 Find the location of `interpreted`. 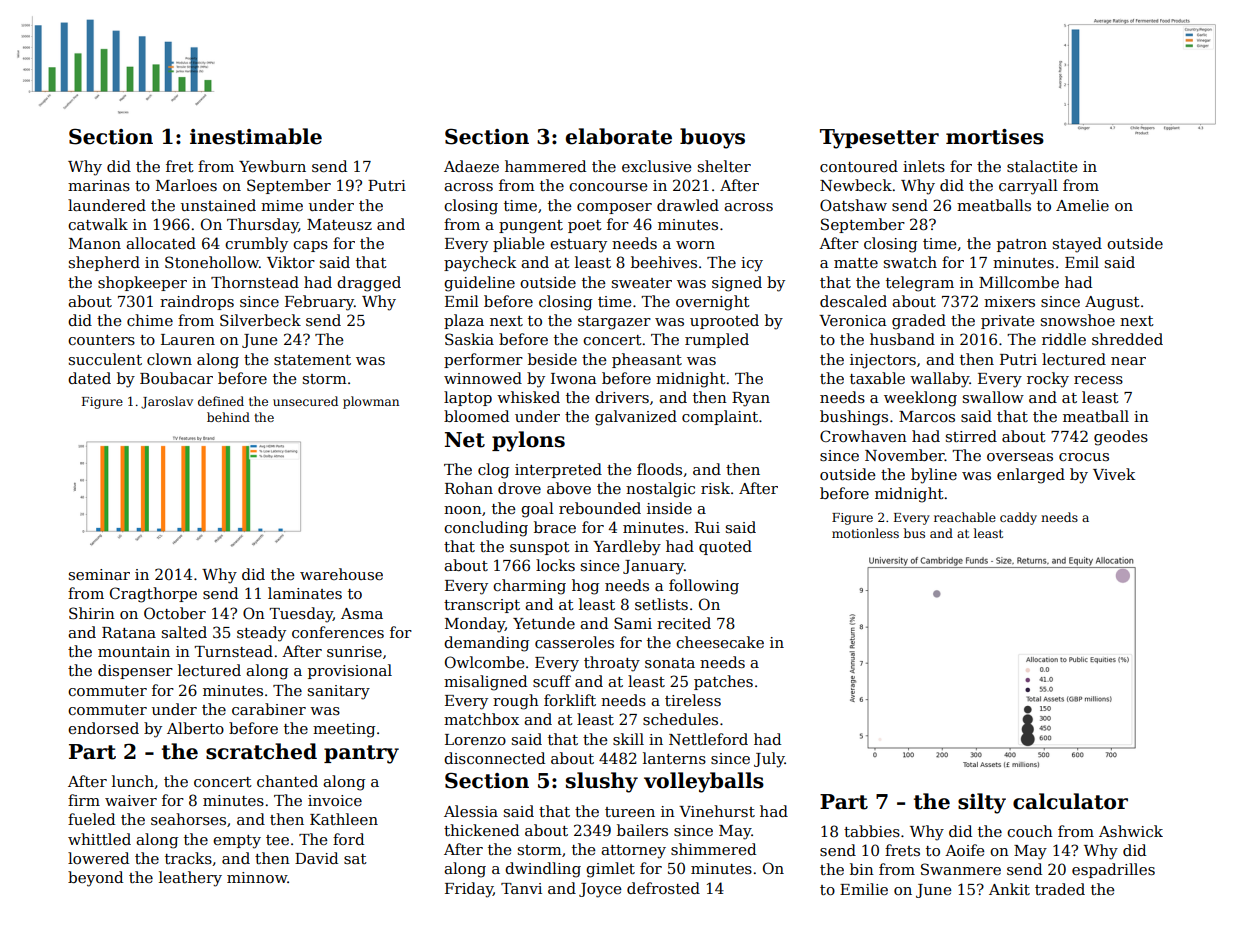

interpreted is located at coordinates (558, 470).
